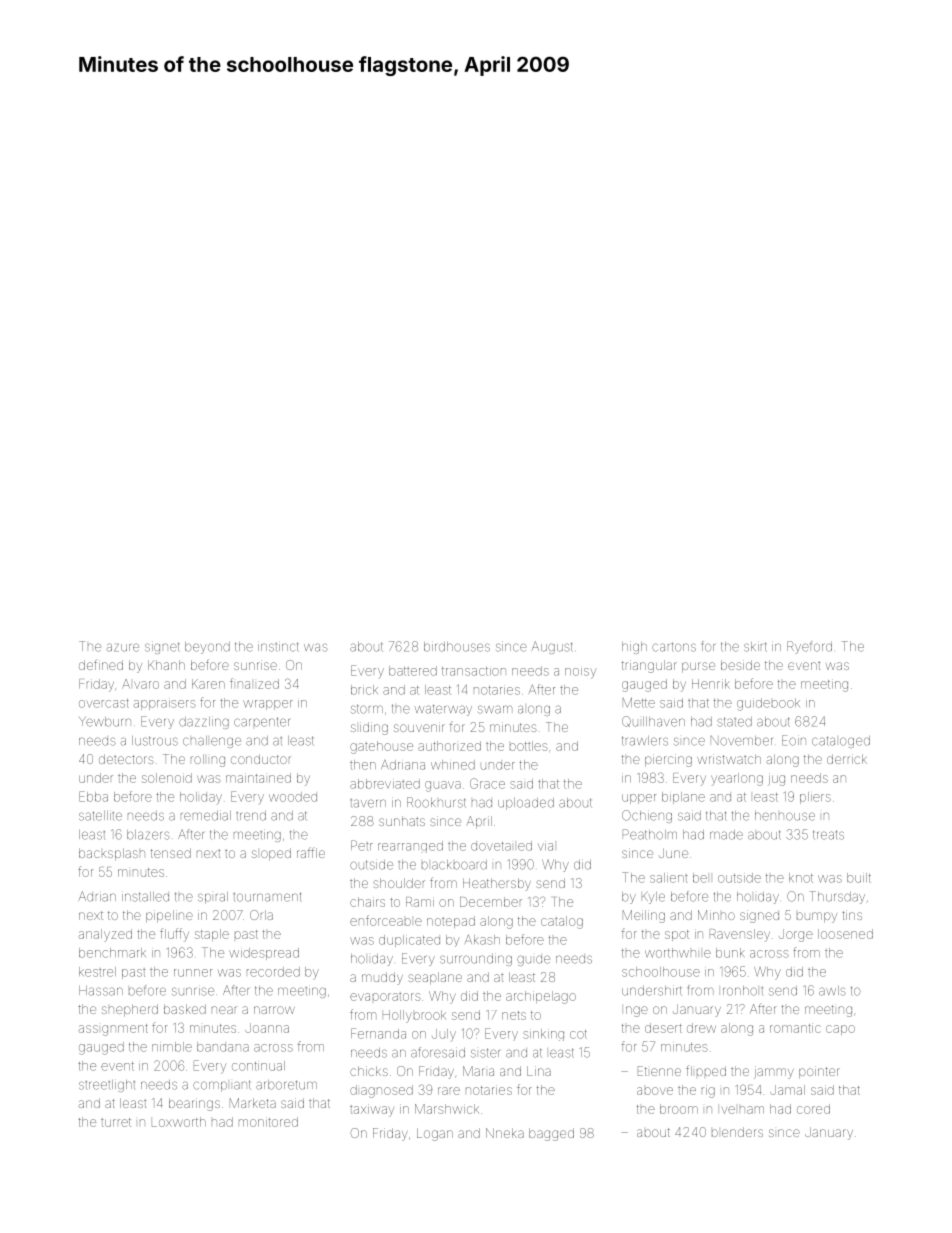  I want to click on solenoid, so click(167, 778).
